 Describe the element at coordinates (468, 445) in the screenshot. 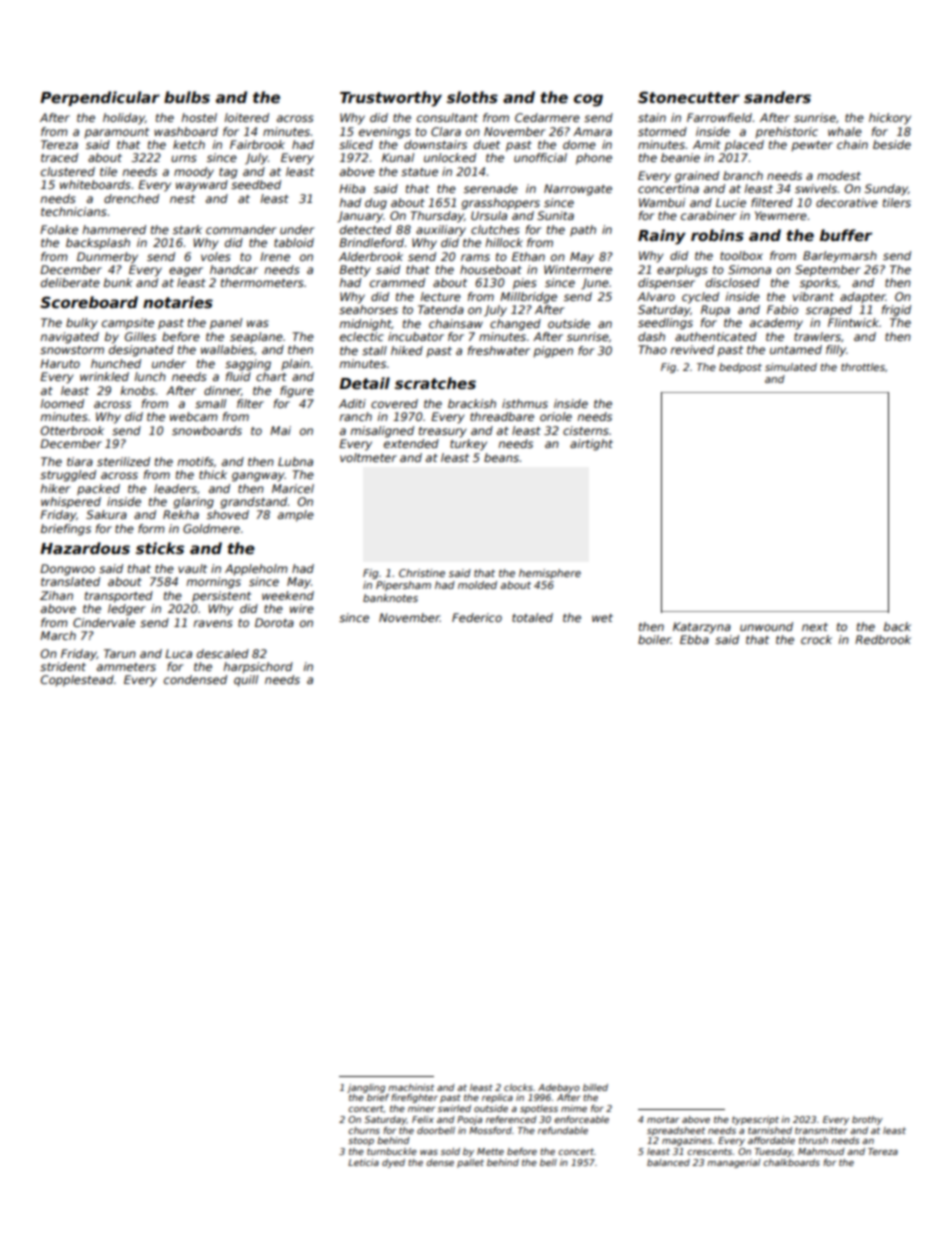

I see `turkey` at that location.
